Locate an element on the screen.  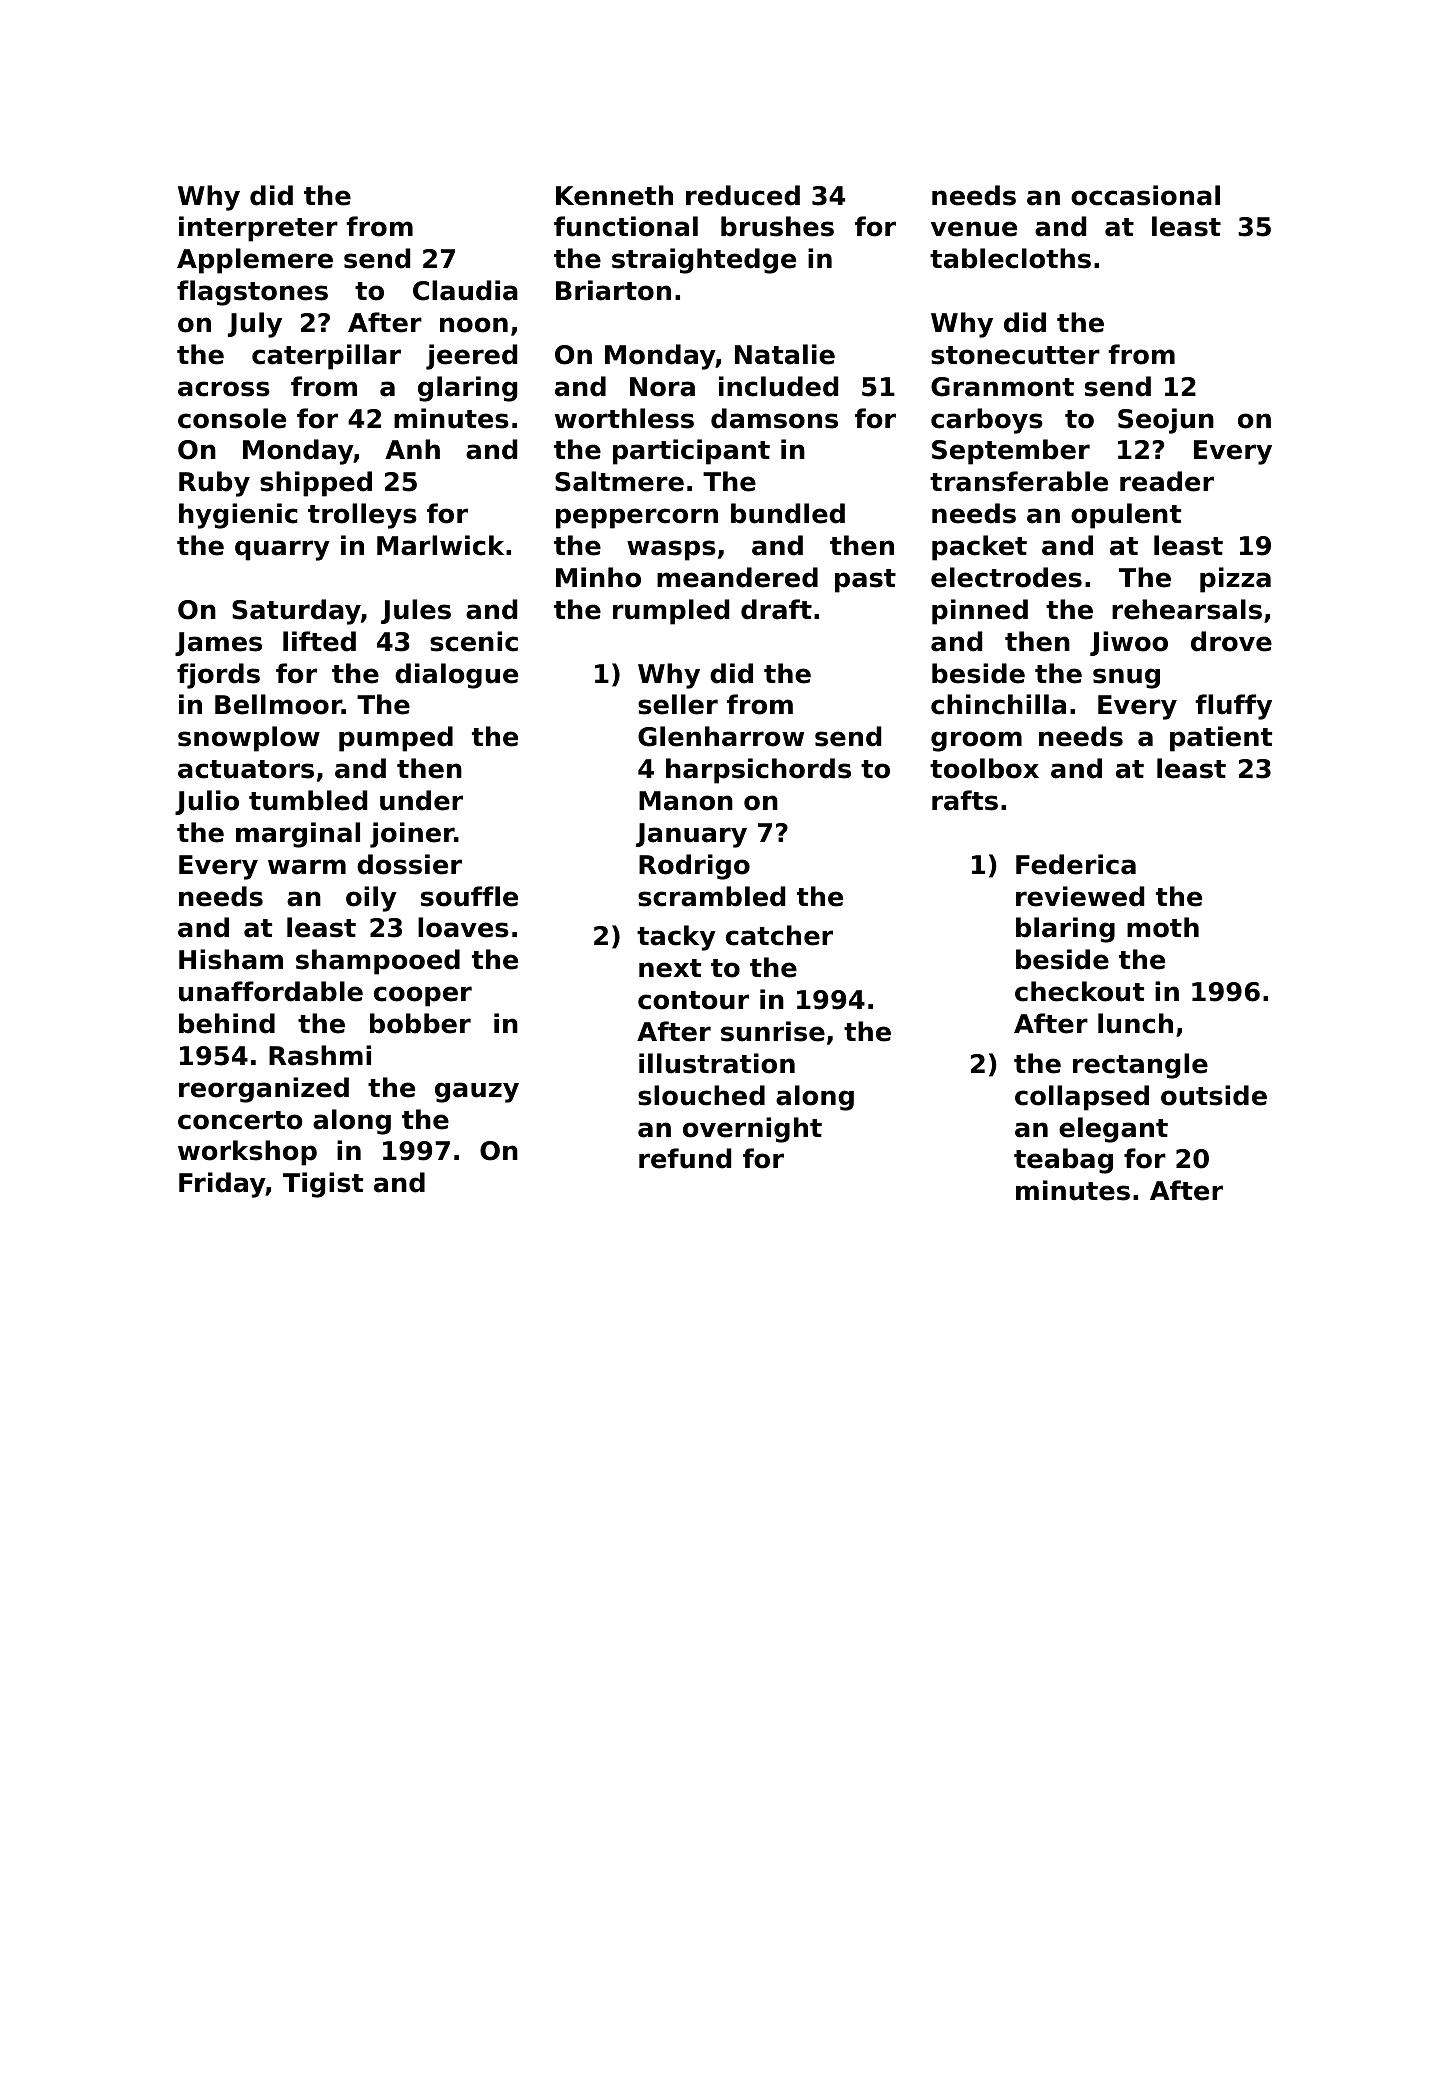
lifted is located at coordinates (319, 641).
